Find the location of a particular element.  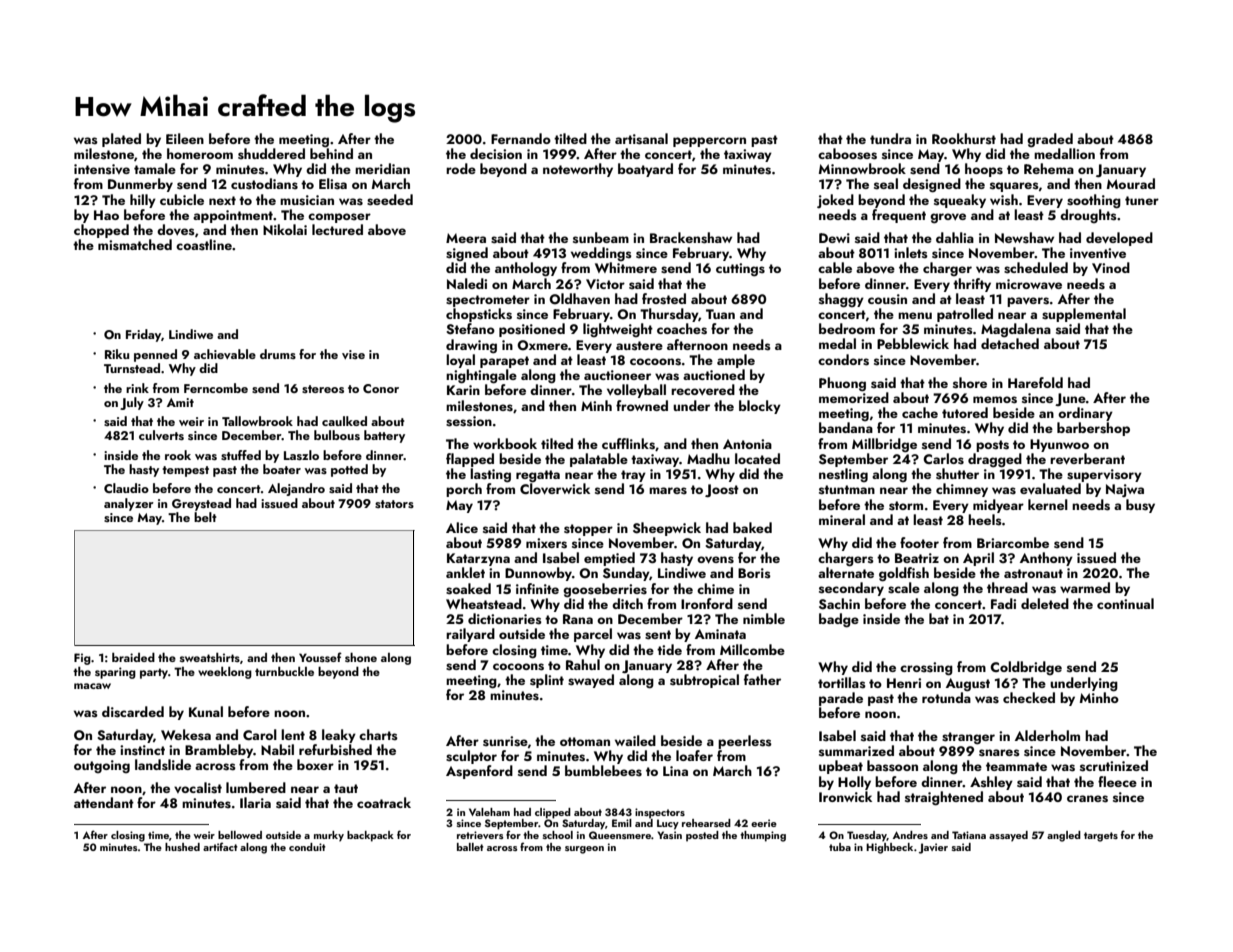

barbershop is located at coordinates (1093, 429).
